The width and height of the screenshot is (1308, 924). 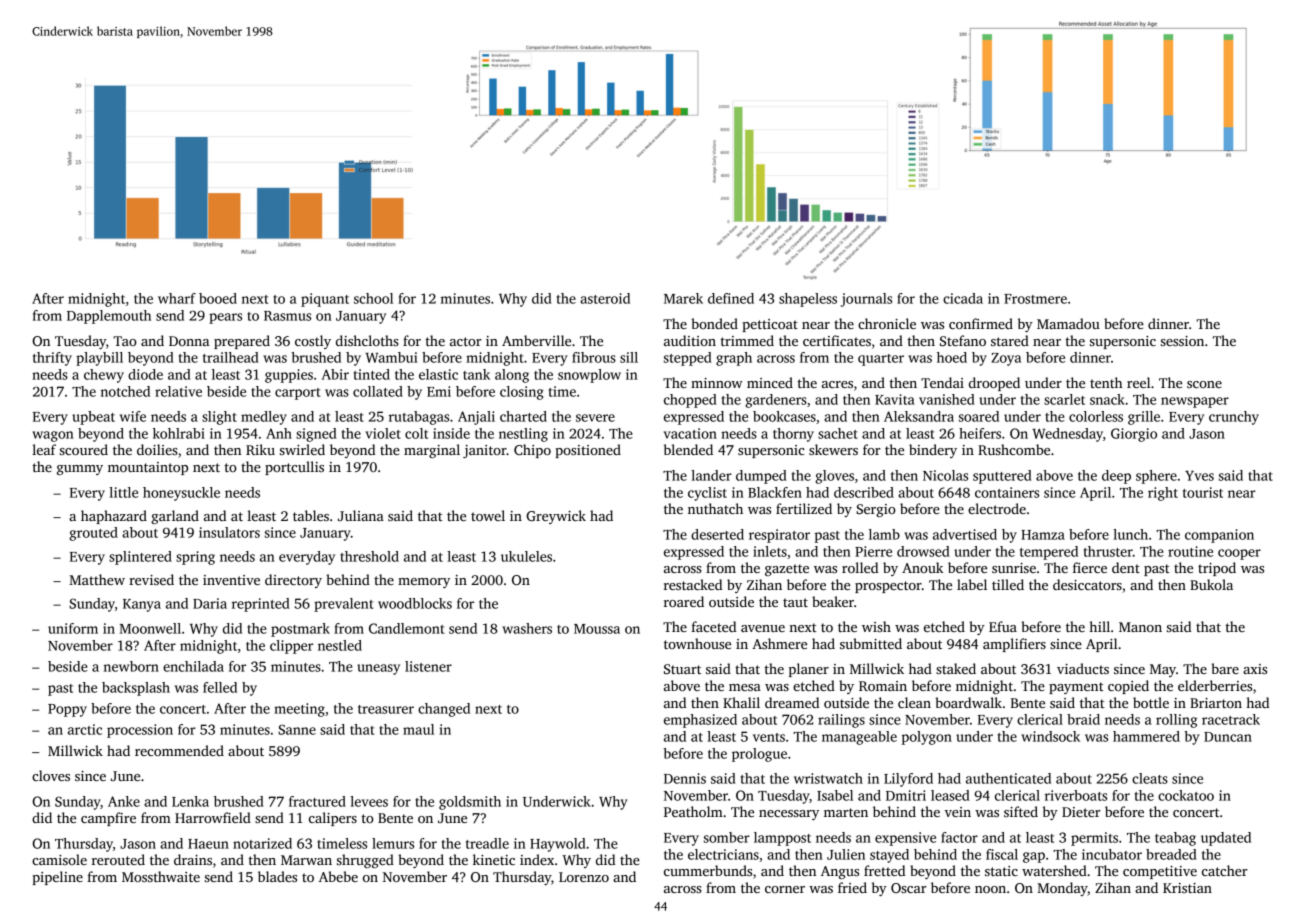 I want to click on cicada, so click(x=963, y=298).
